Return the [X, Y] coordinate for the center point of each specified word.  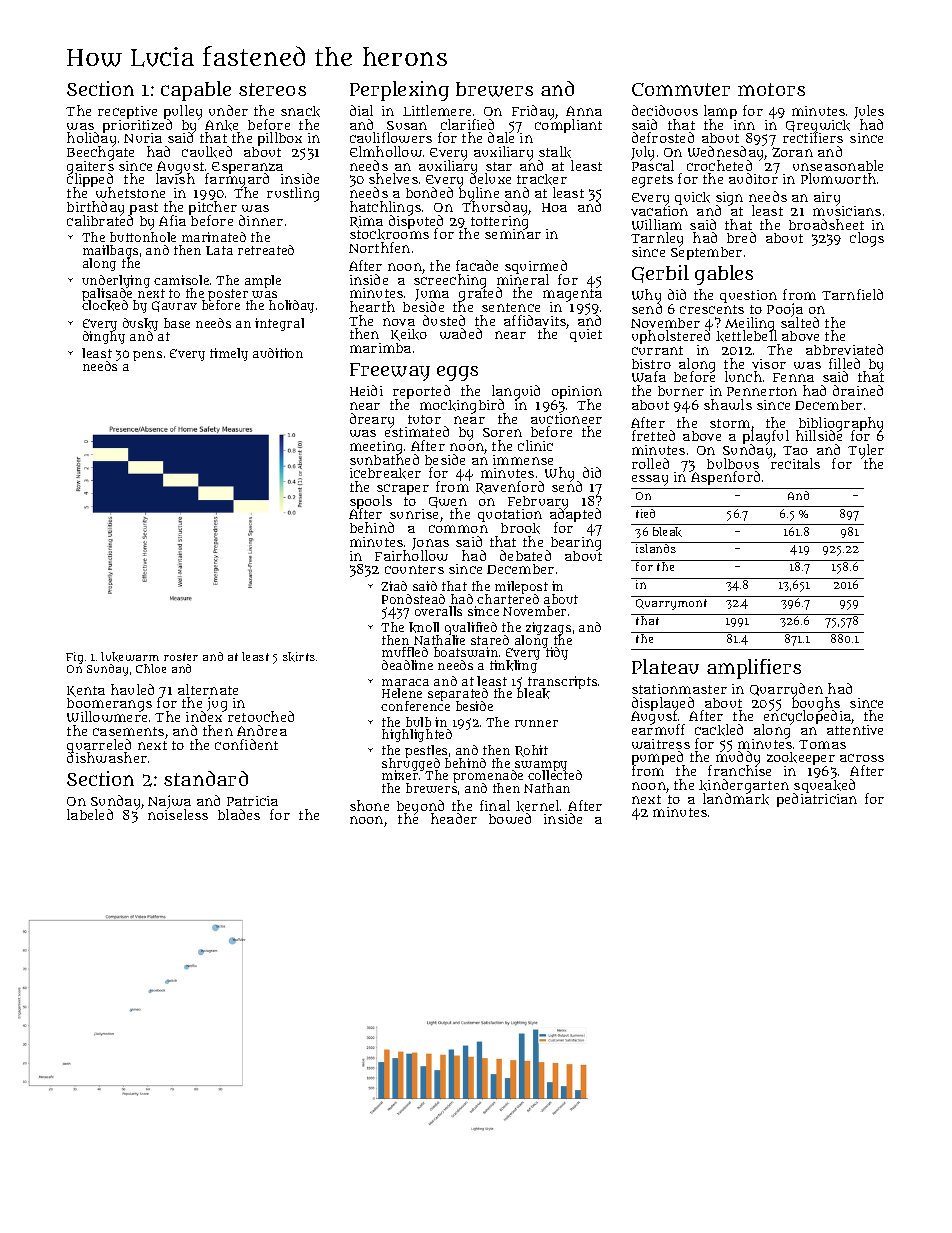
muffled [405, 652]
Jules [869, 112]
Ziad [394, 586]
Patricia [252, 801]
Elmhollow [386, 151]
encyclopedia [807, 718]
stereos [272, 89]
